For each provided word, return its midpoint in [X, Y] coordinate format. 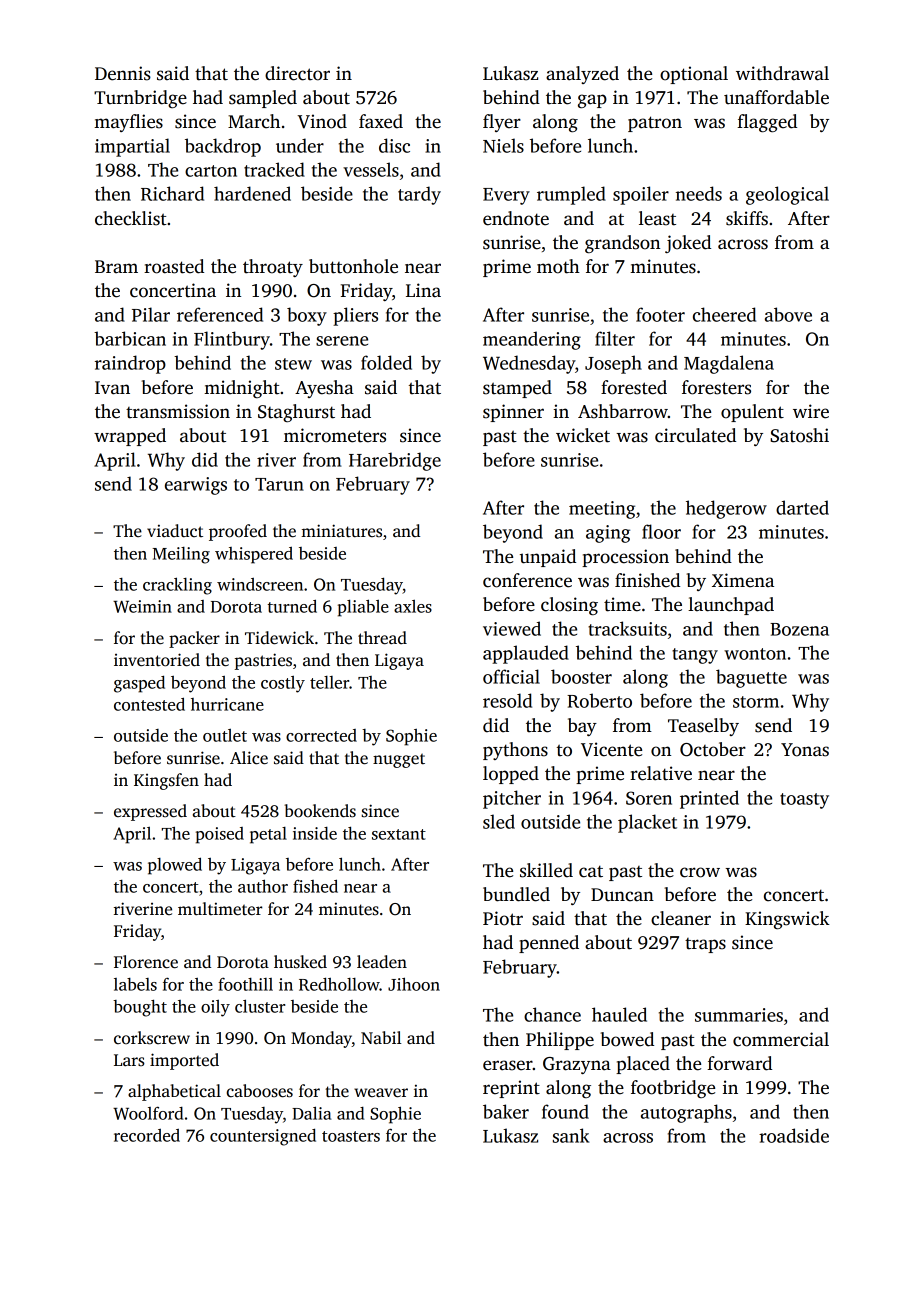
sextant [399, 834]
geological [787, 195]
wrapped [130, 437]
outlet [225, 735]
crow [700, 872]
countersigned [263, 1137]
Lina [423, 290]
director [297, 73]
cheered [724, 314]
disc [394, 145]
